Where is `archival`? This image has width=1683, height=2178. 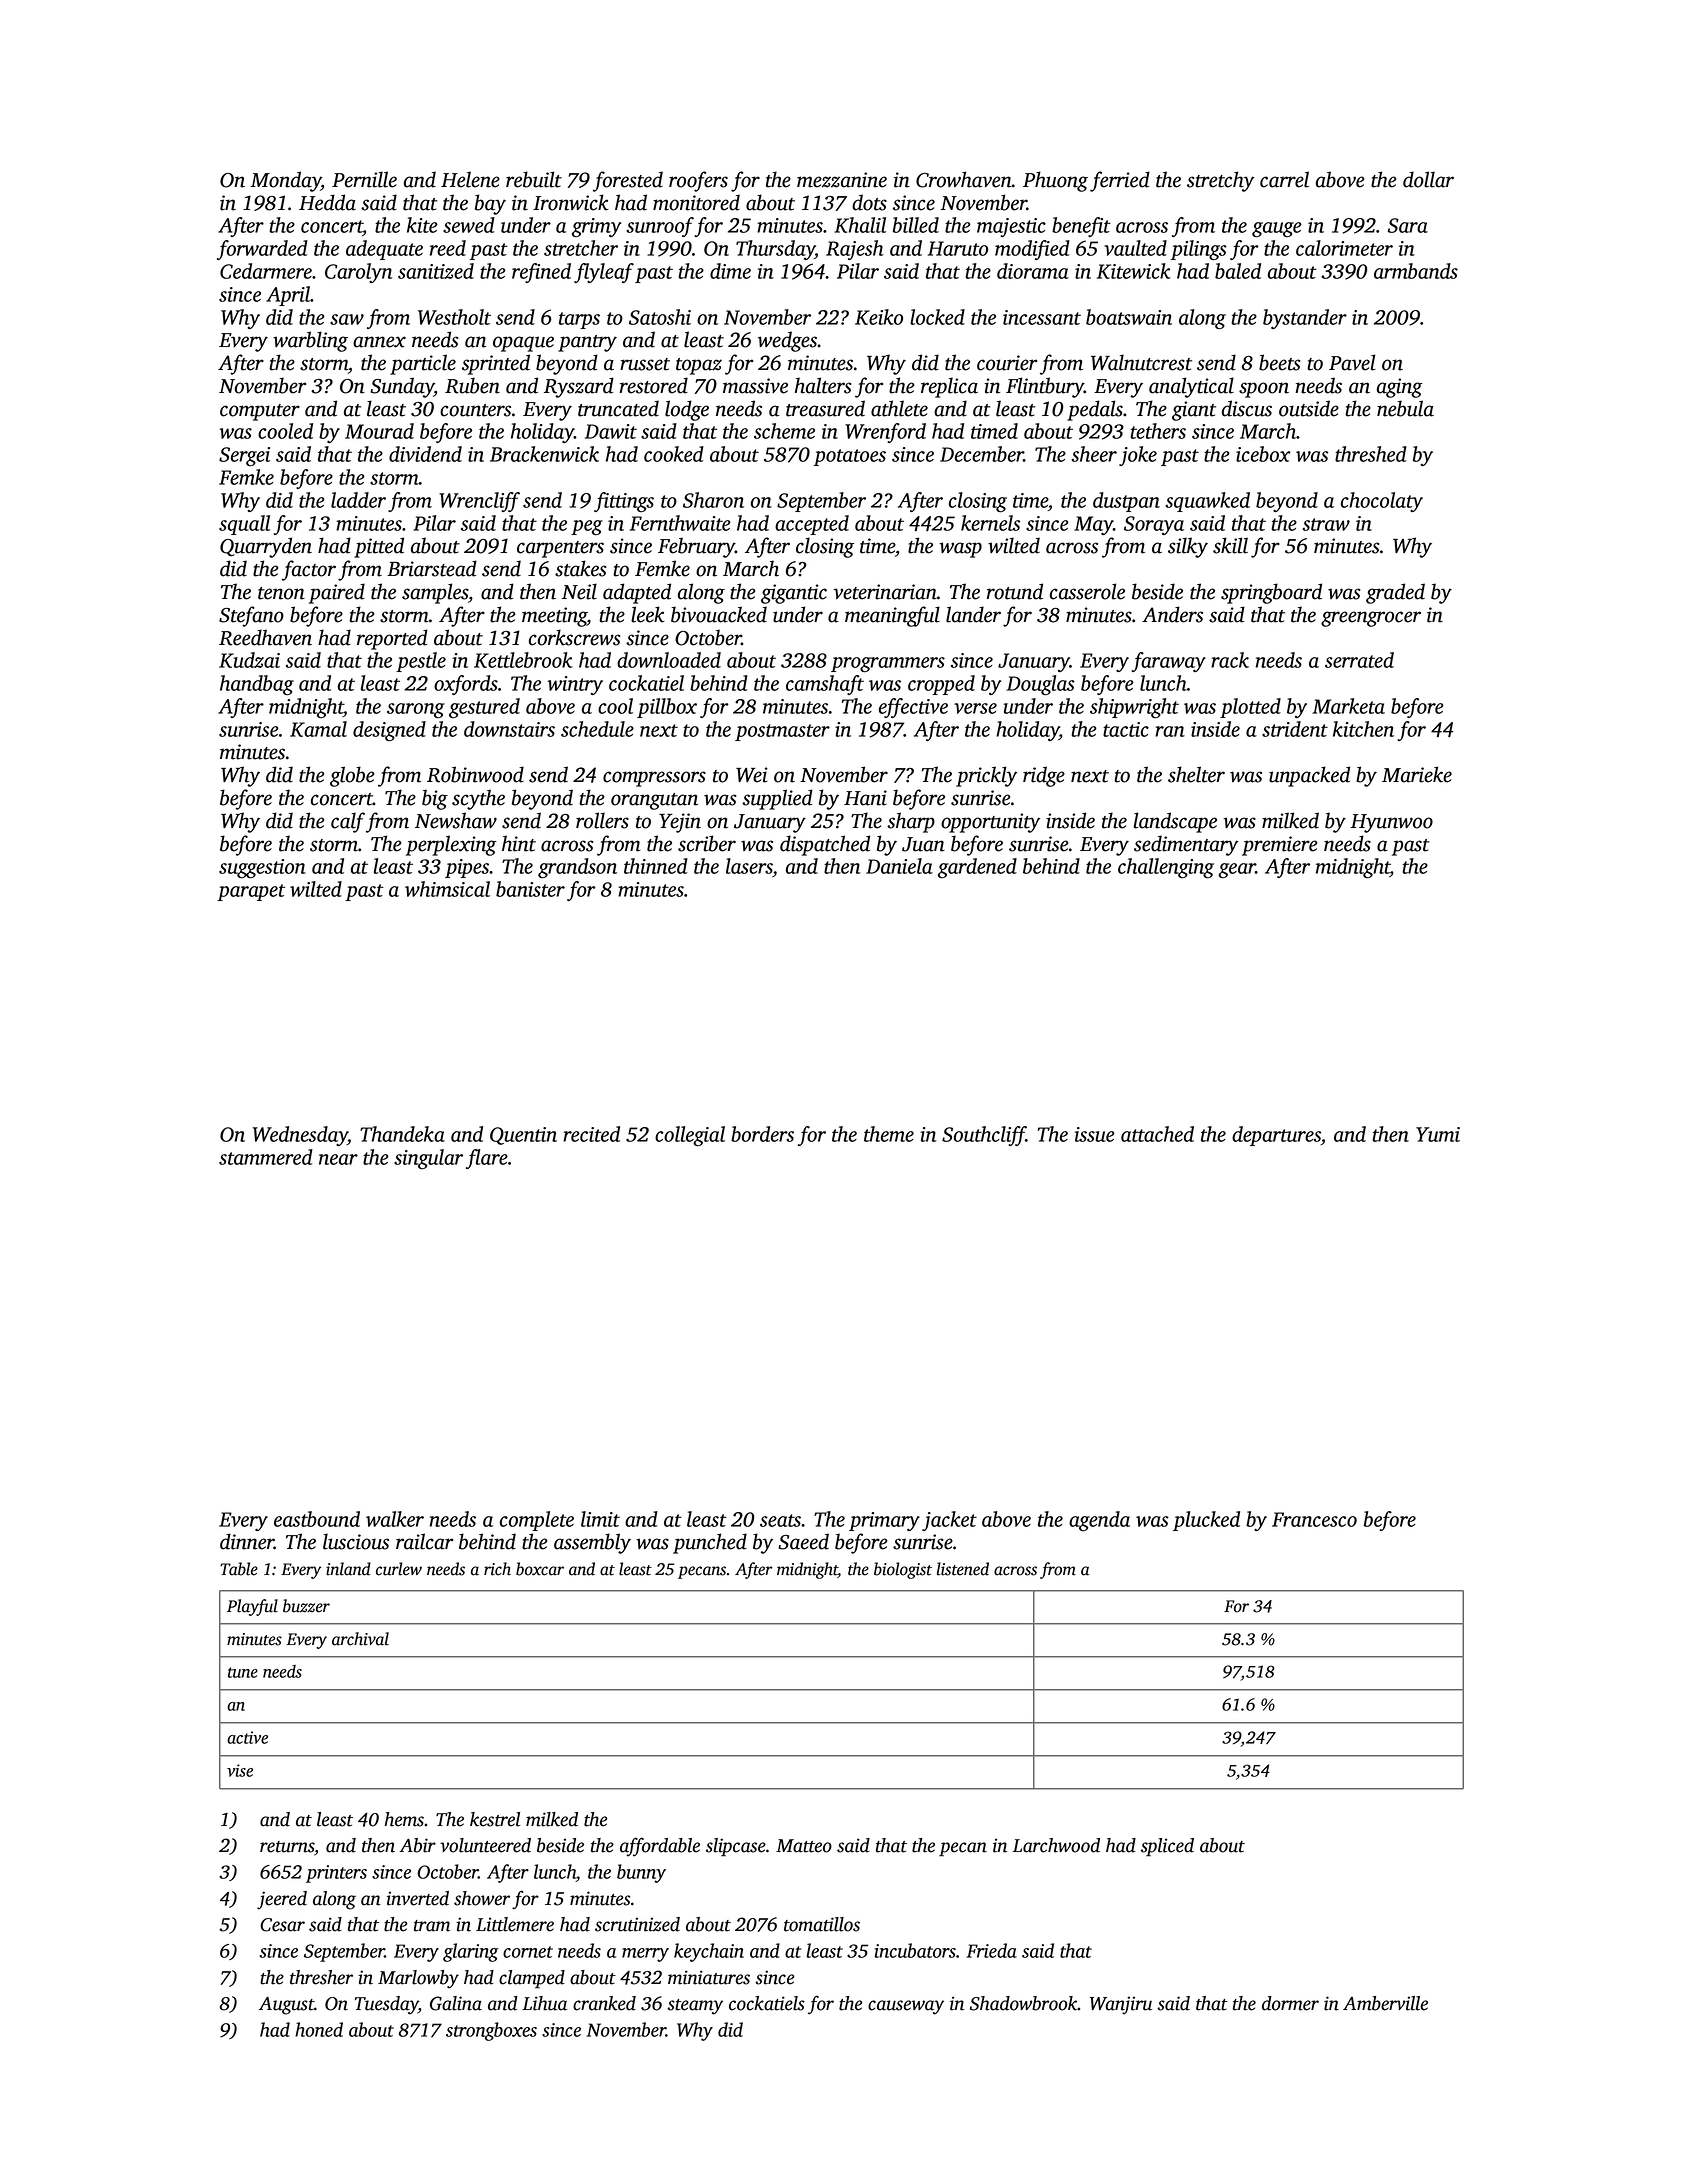 archival is located at coordinates (360, 1639).
